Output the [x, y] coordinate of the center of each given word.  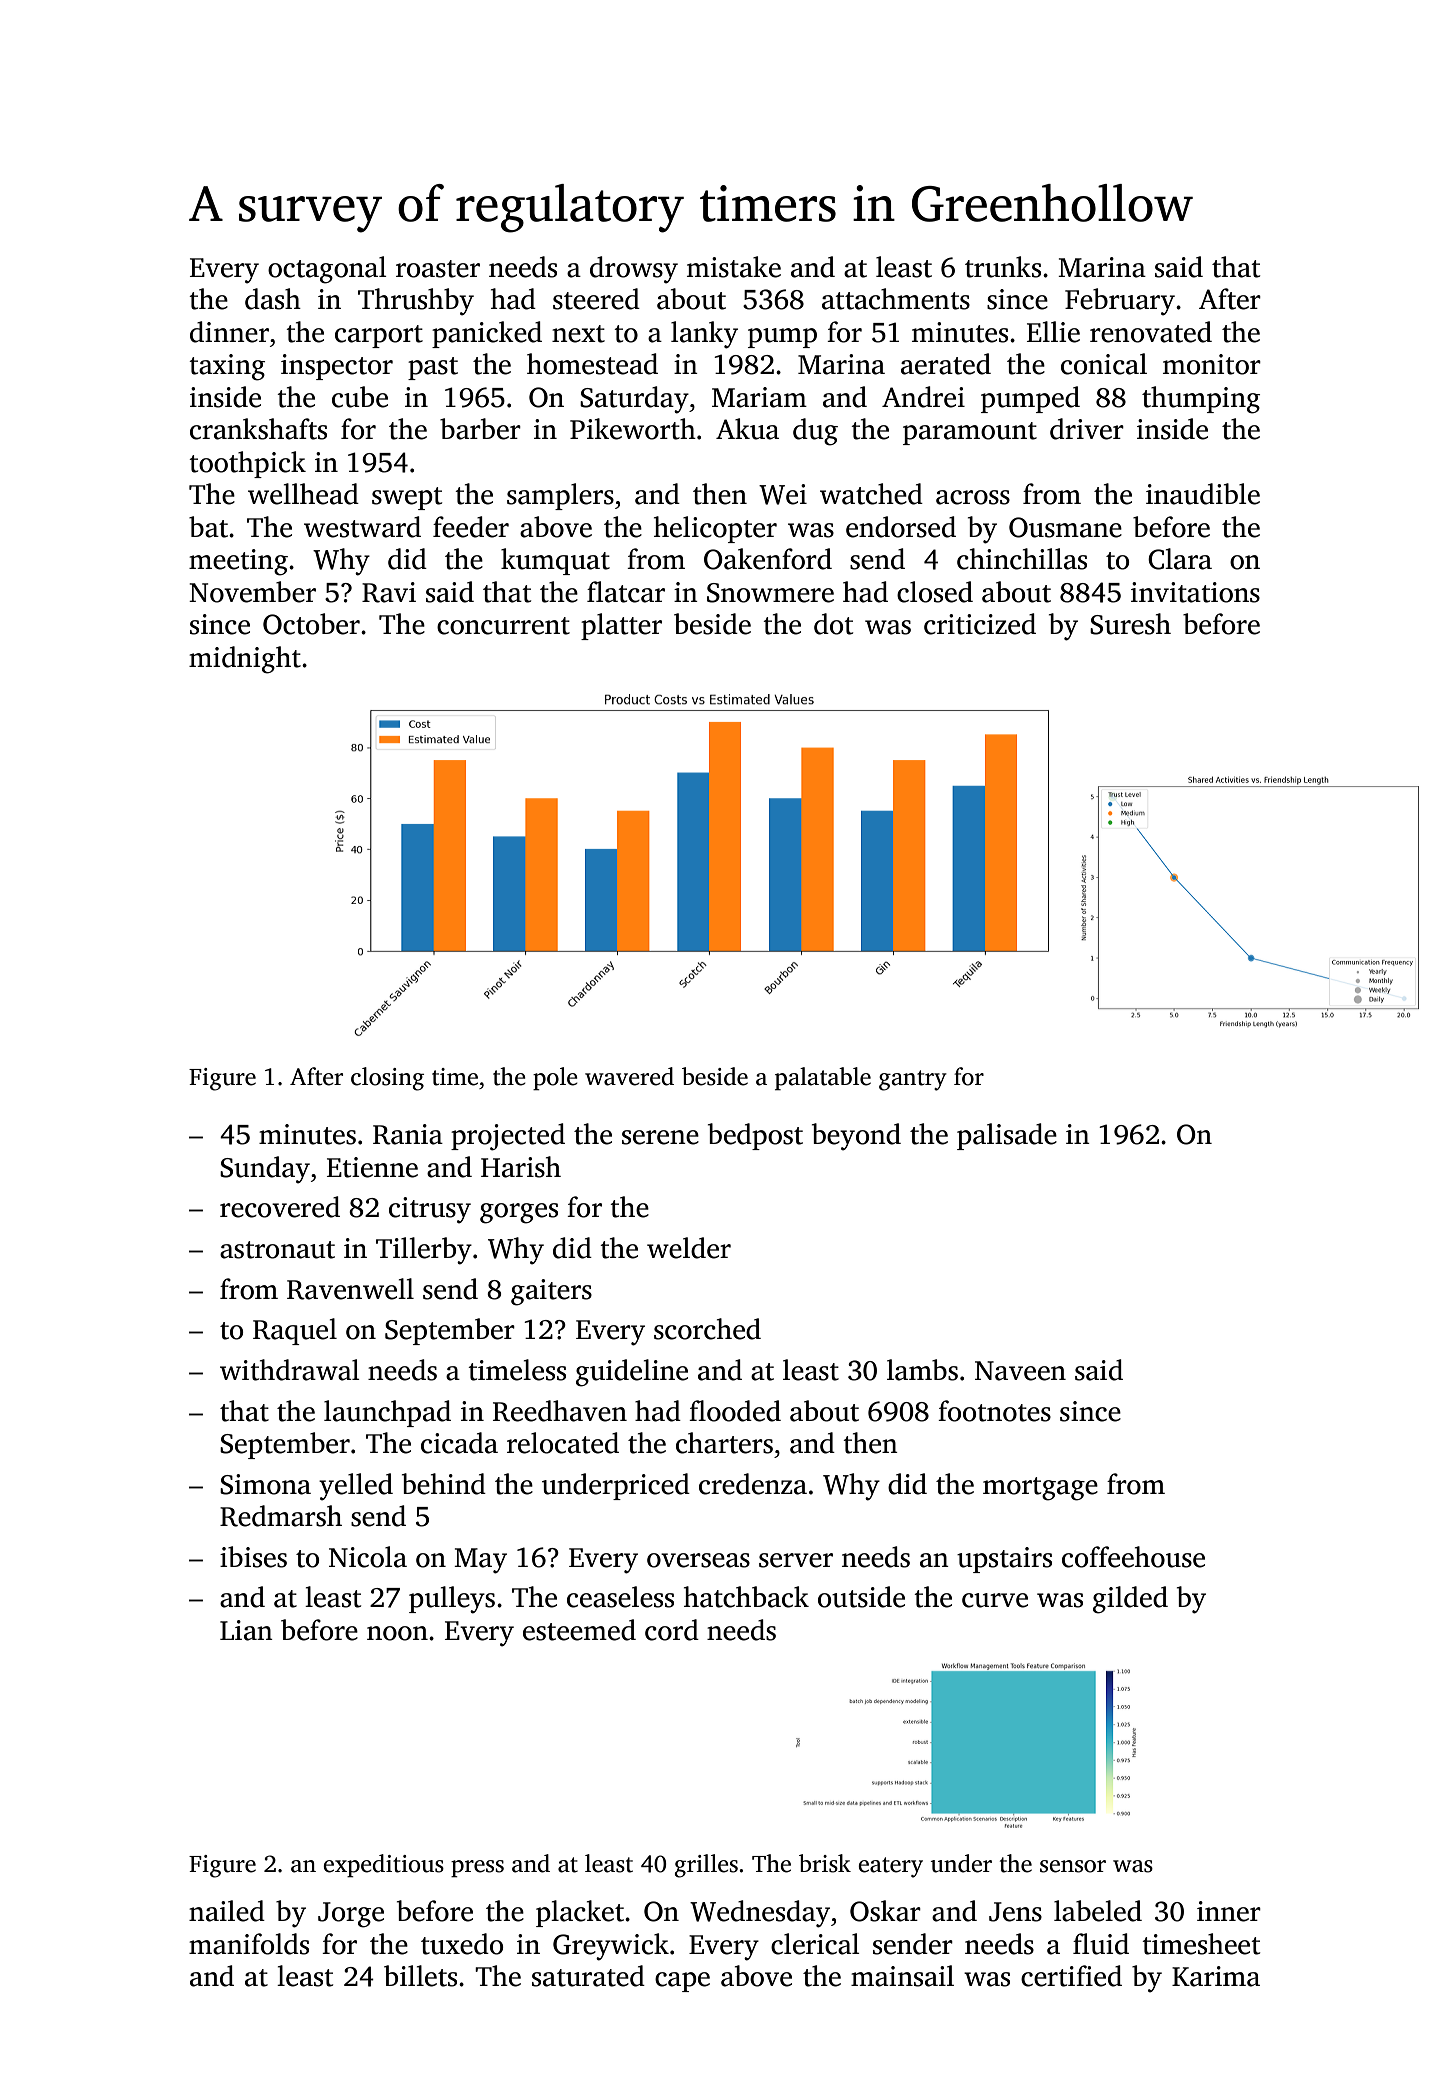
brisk [825, 1863]
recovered [280, 1207]
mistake [734, 267]
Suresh [1130, 624]
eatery [890, 1867]
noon [397, 1633]
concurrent [503, 626]
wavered [629, 1076]
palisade [1007, 1136]
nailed [227, 1911]
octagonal [327, 270]
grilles [706, 1866]
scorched [707, 1329]
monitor [1212, 364]
